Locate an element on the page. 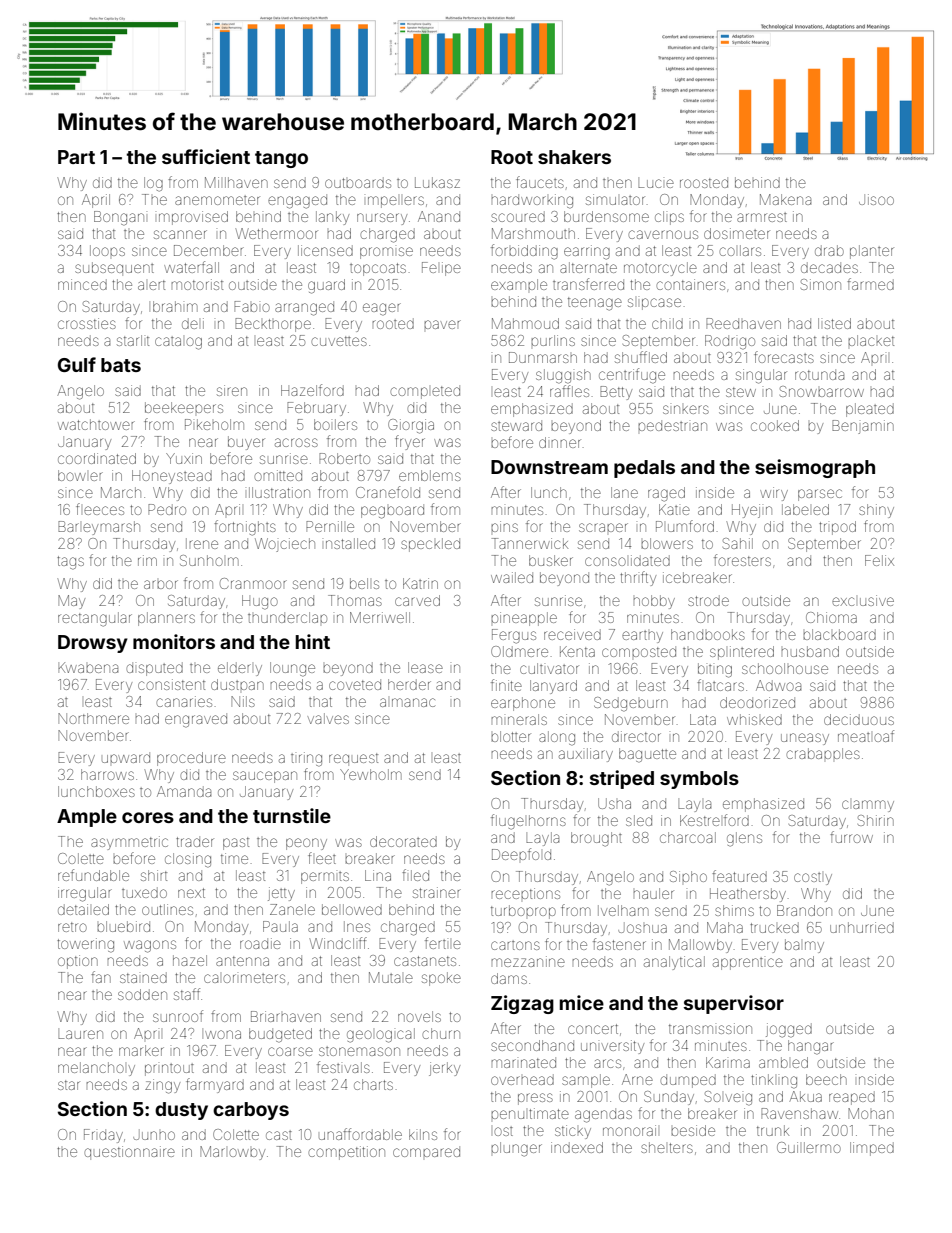 Image resolution: width=952 pixels, height=1233 pixels. blotter is located at coordinates (511, 736).
